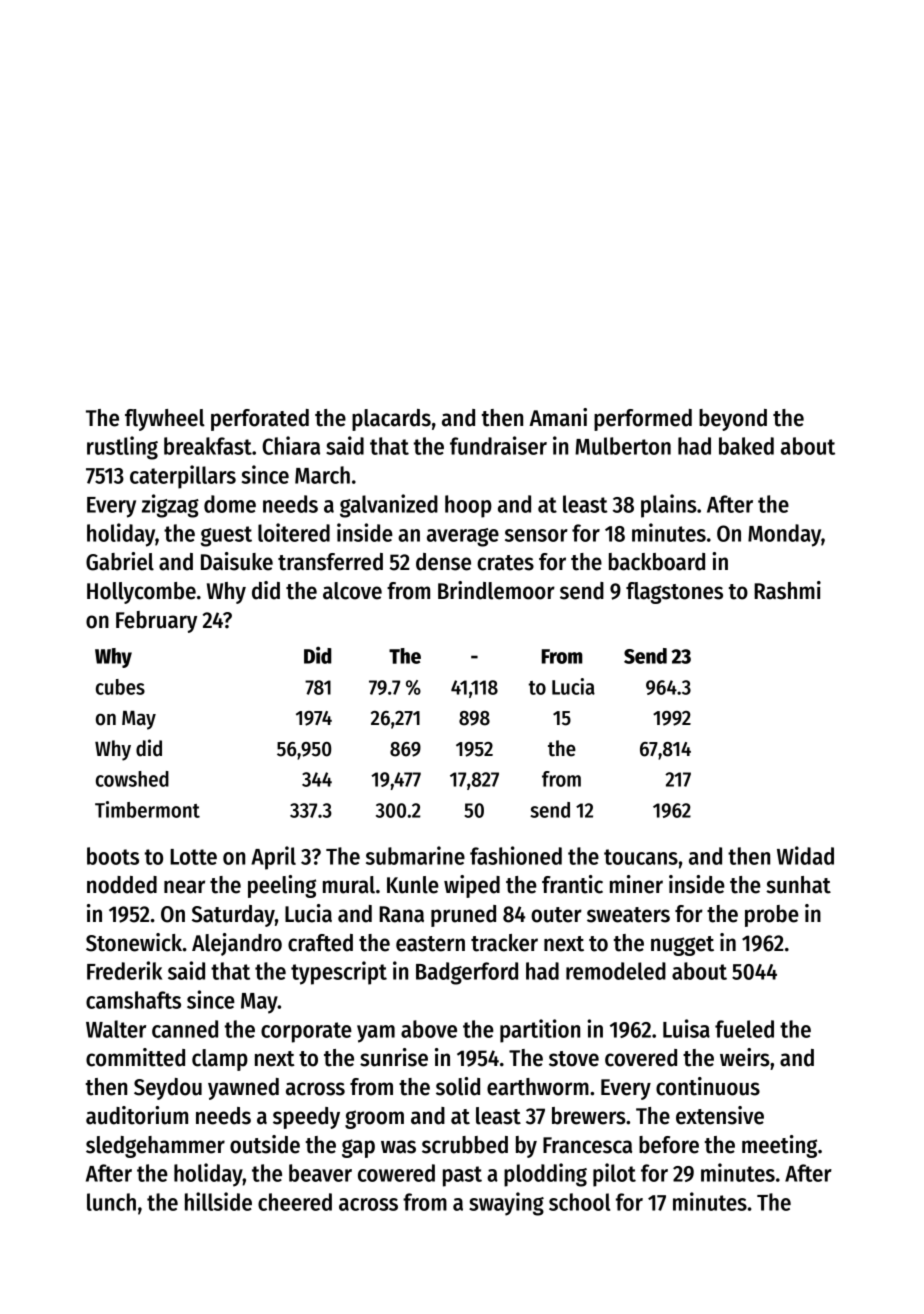 This image has height=1314, width=924. Describe the element at coordinates (458, 1086) in the image. I see `solid` at that location.
